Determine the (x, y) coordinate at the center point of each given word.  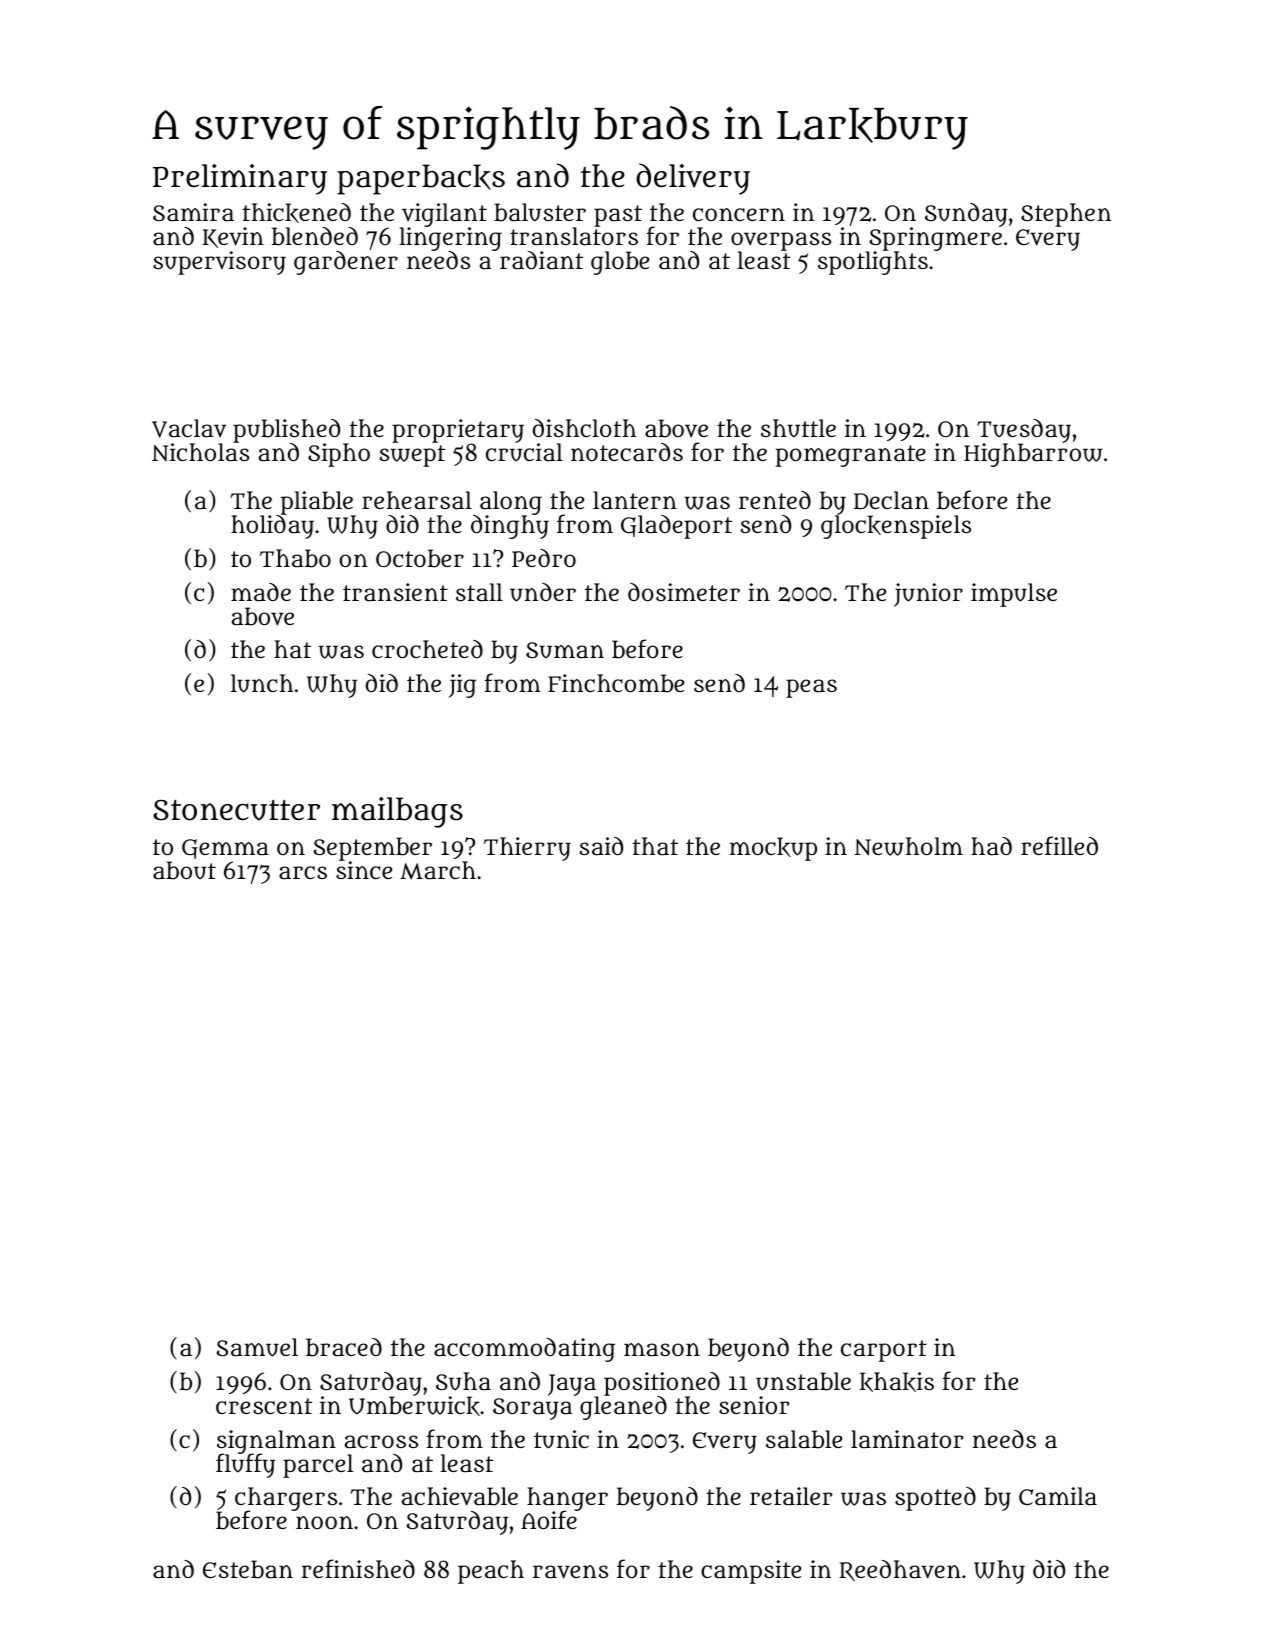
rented (775, 500)
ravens (570, 1572)
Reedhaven (900, 1570)
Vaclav (189, 428)
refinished (358, 1568)
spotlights (873, 263)
